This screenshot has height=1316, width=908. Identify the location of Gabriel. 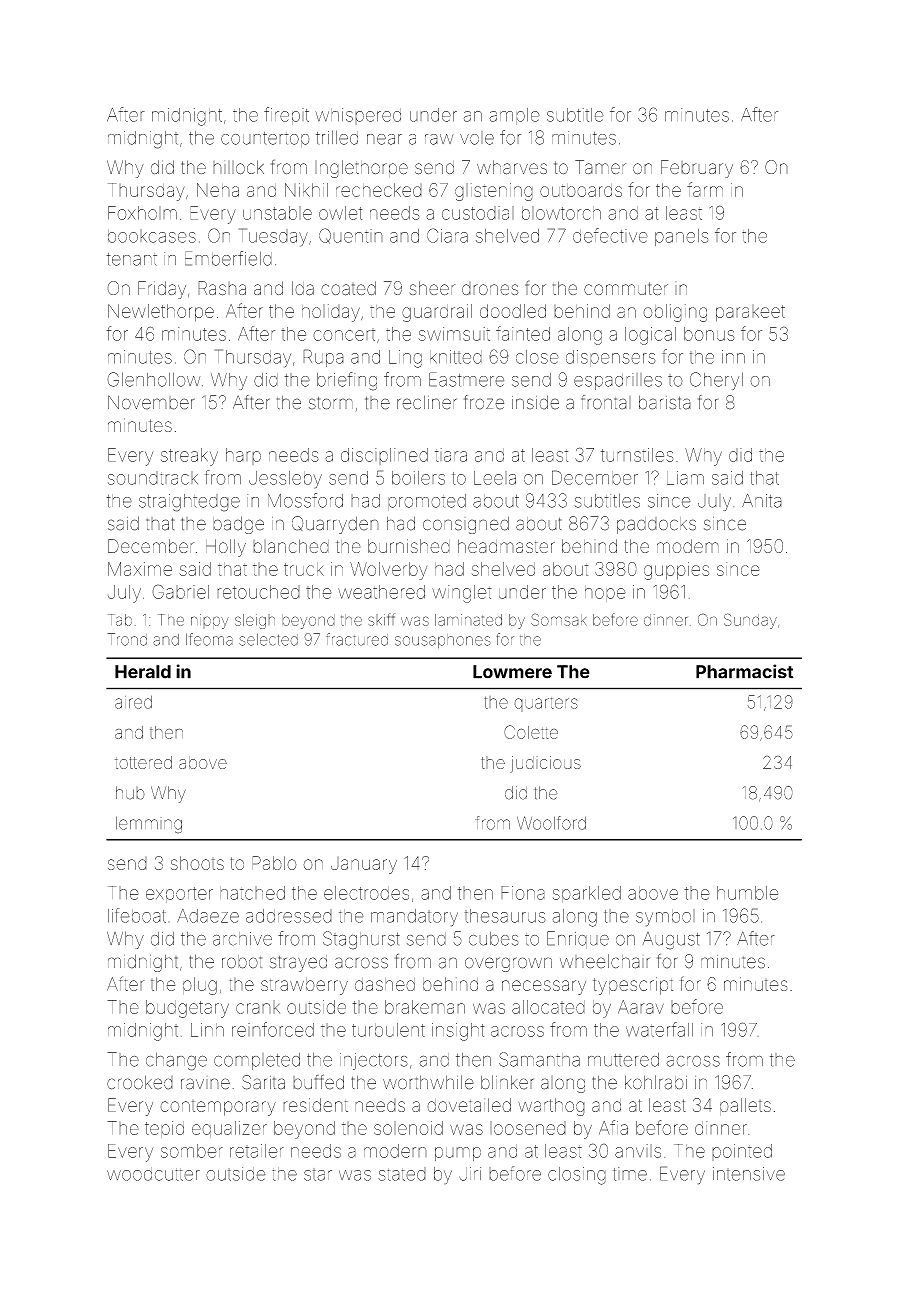
(180, 591).
